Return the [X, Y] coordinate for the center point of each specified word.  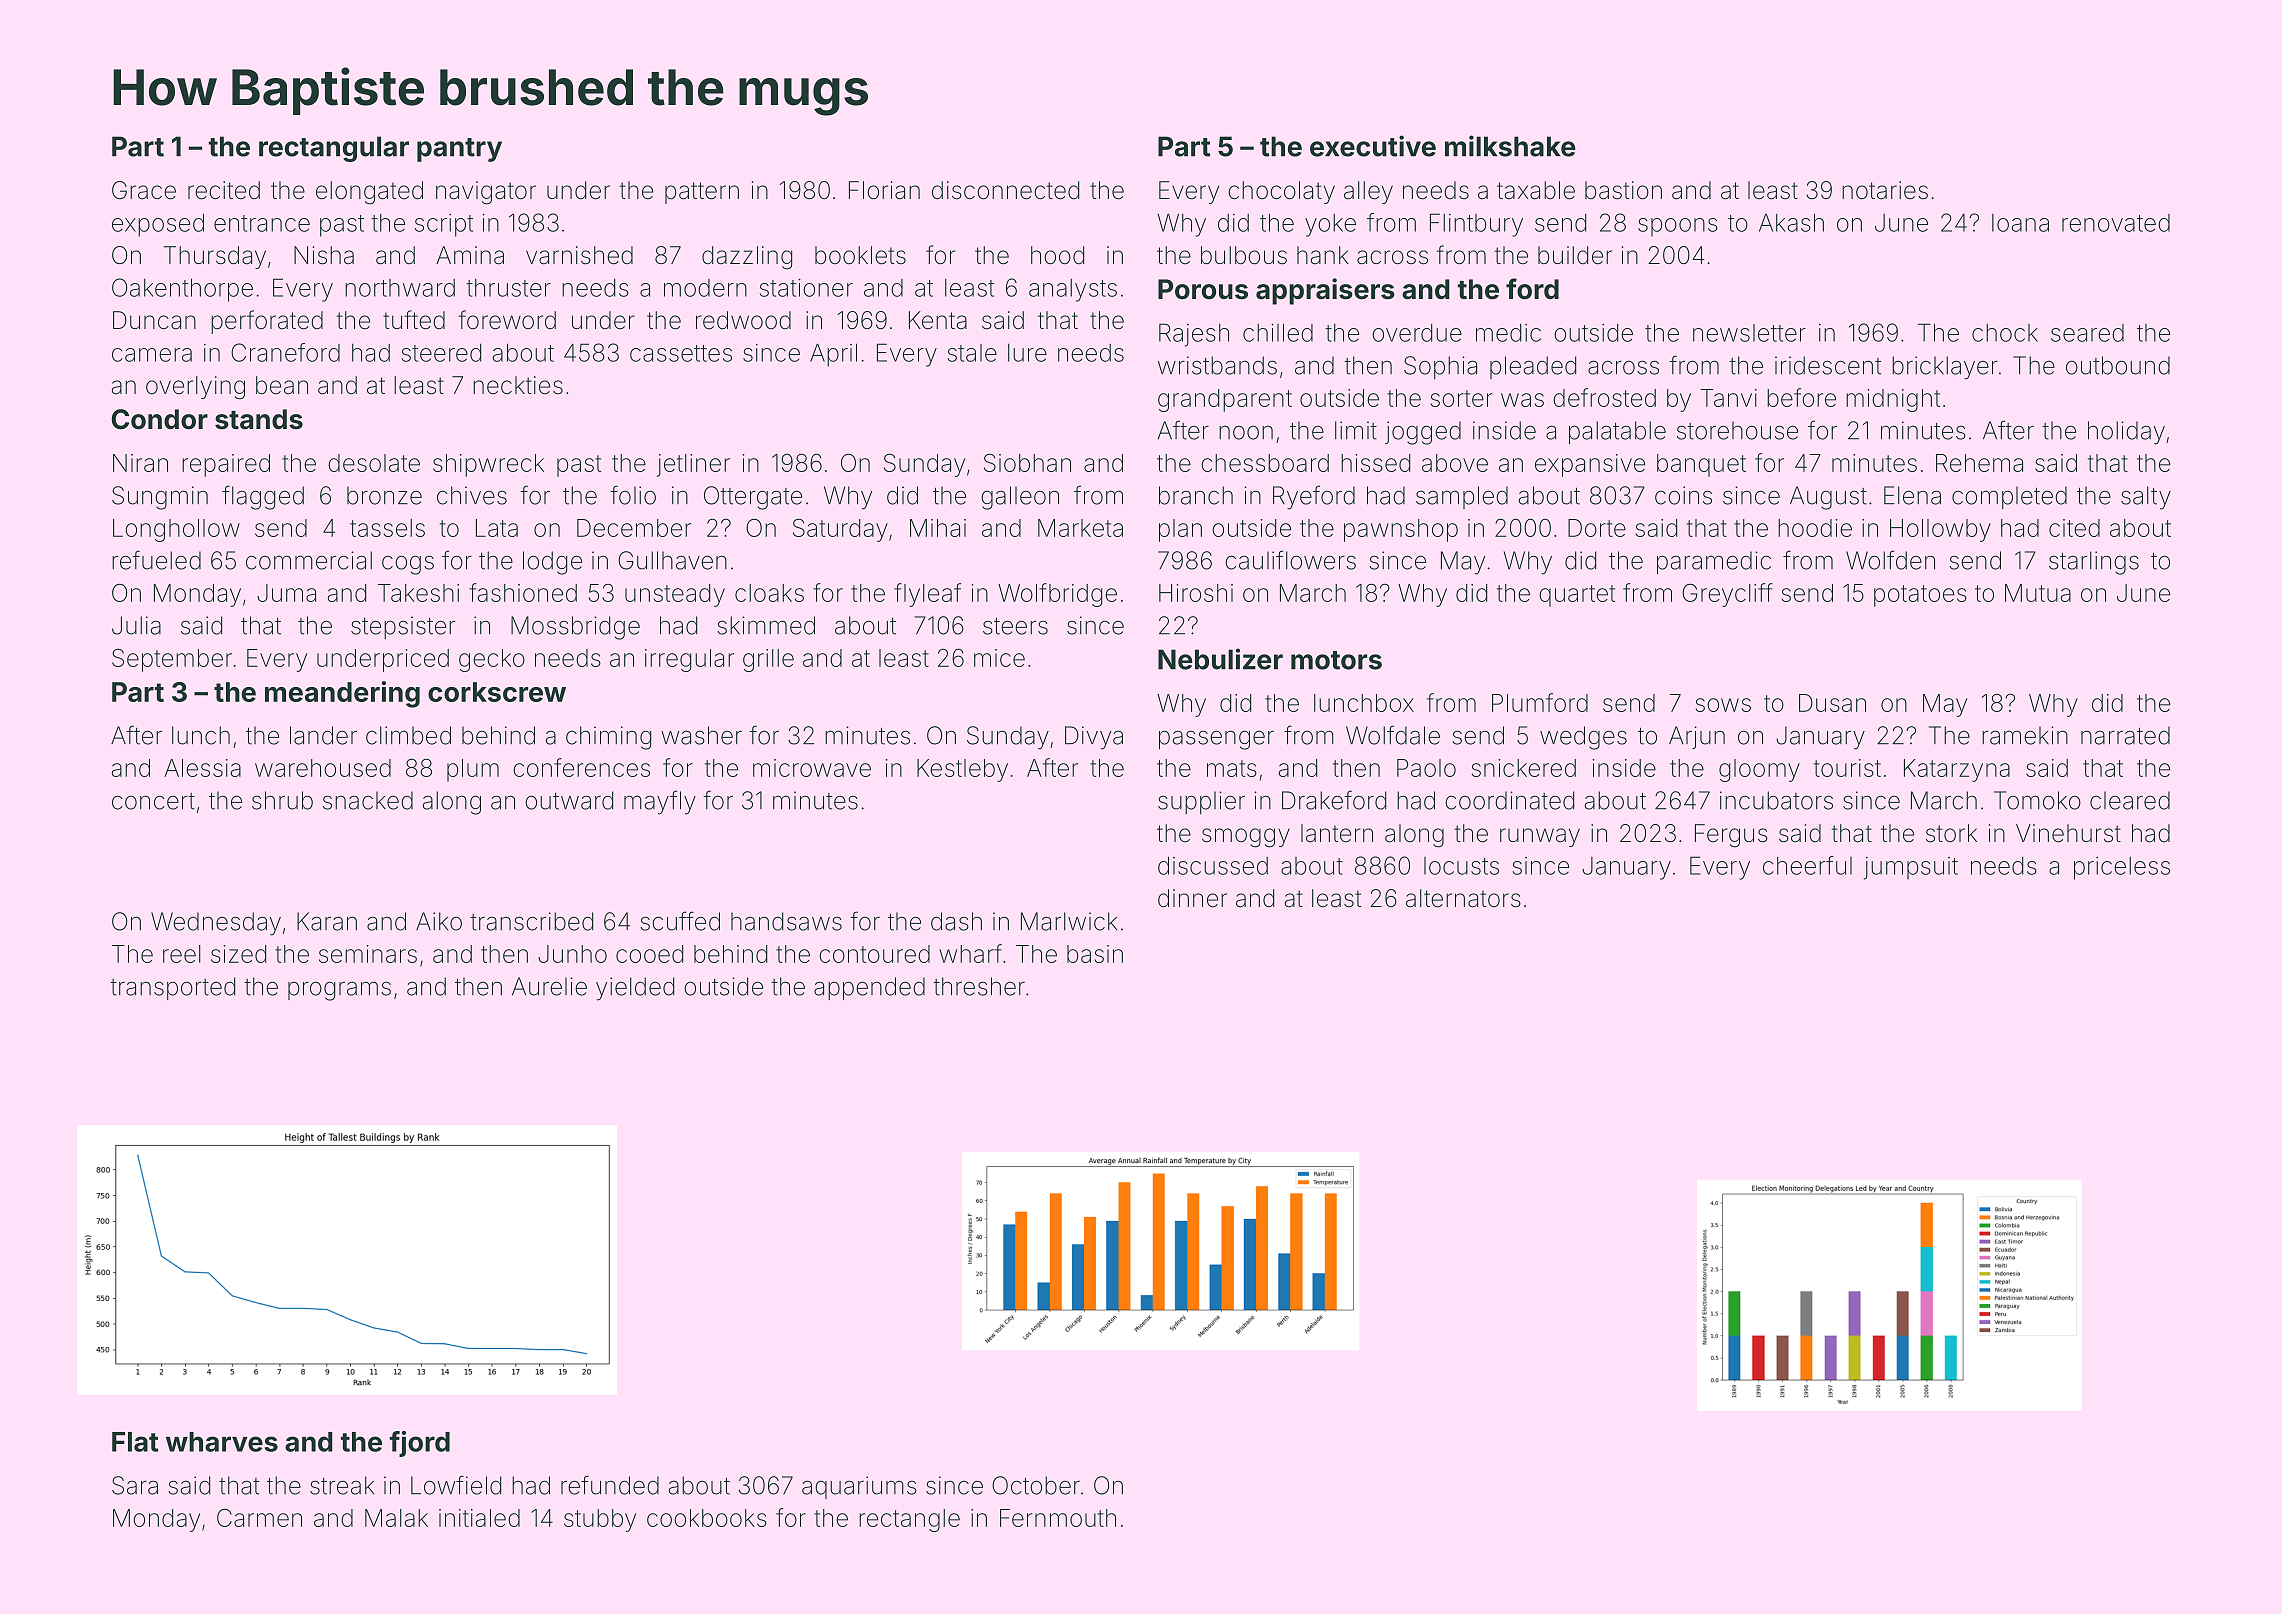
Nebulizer [1220, 659]
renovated [2116, 223]
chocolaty [1281, 192]
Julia [136, 625]
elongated [369, 193]
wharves [222, 1442]
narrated [2125, 735]
